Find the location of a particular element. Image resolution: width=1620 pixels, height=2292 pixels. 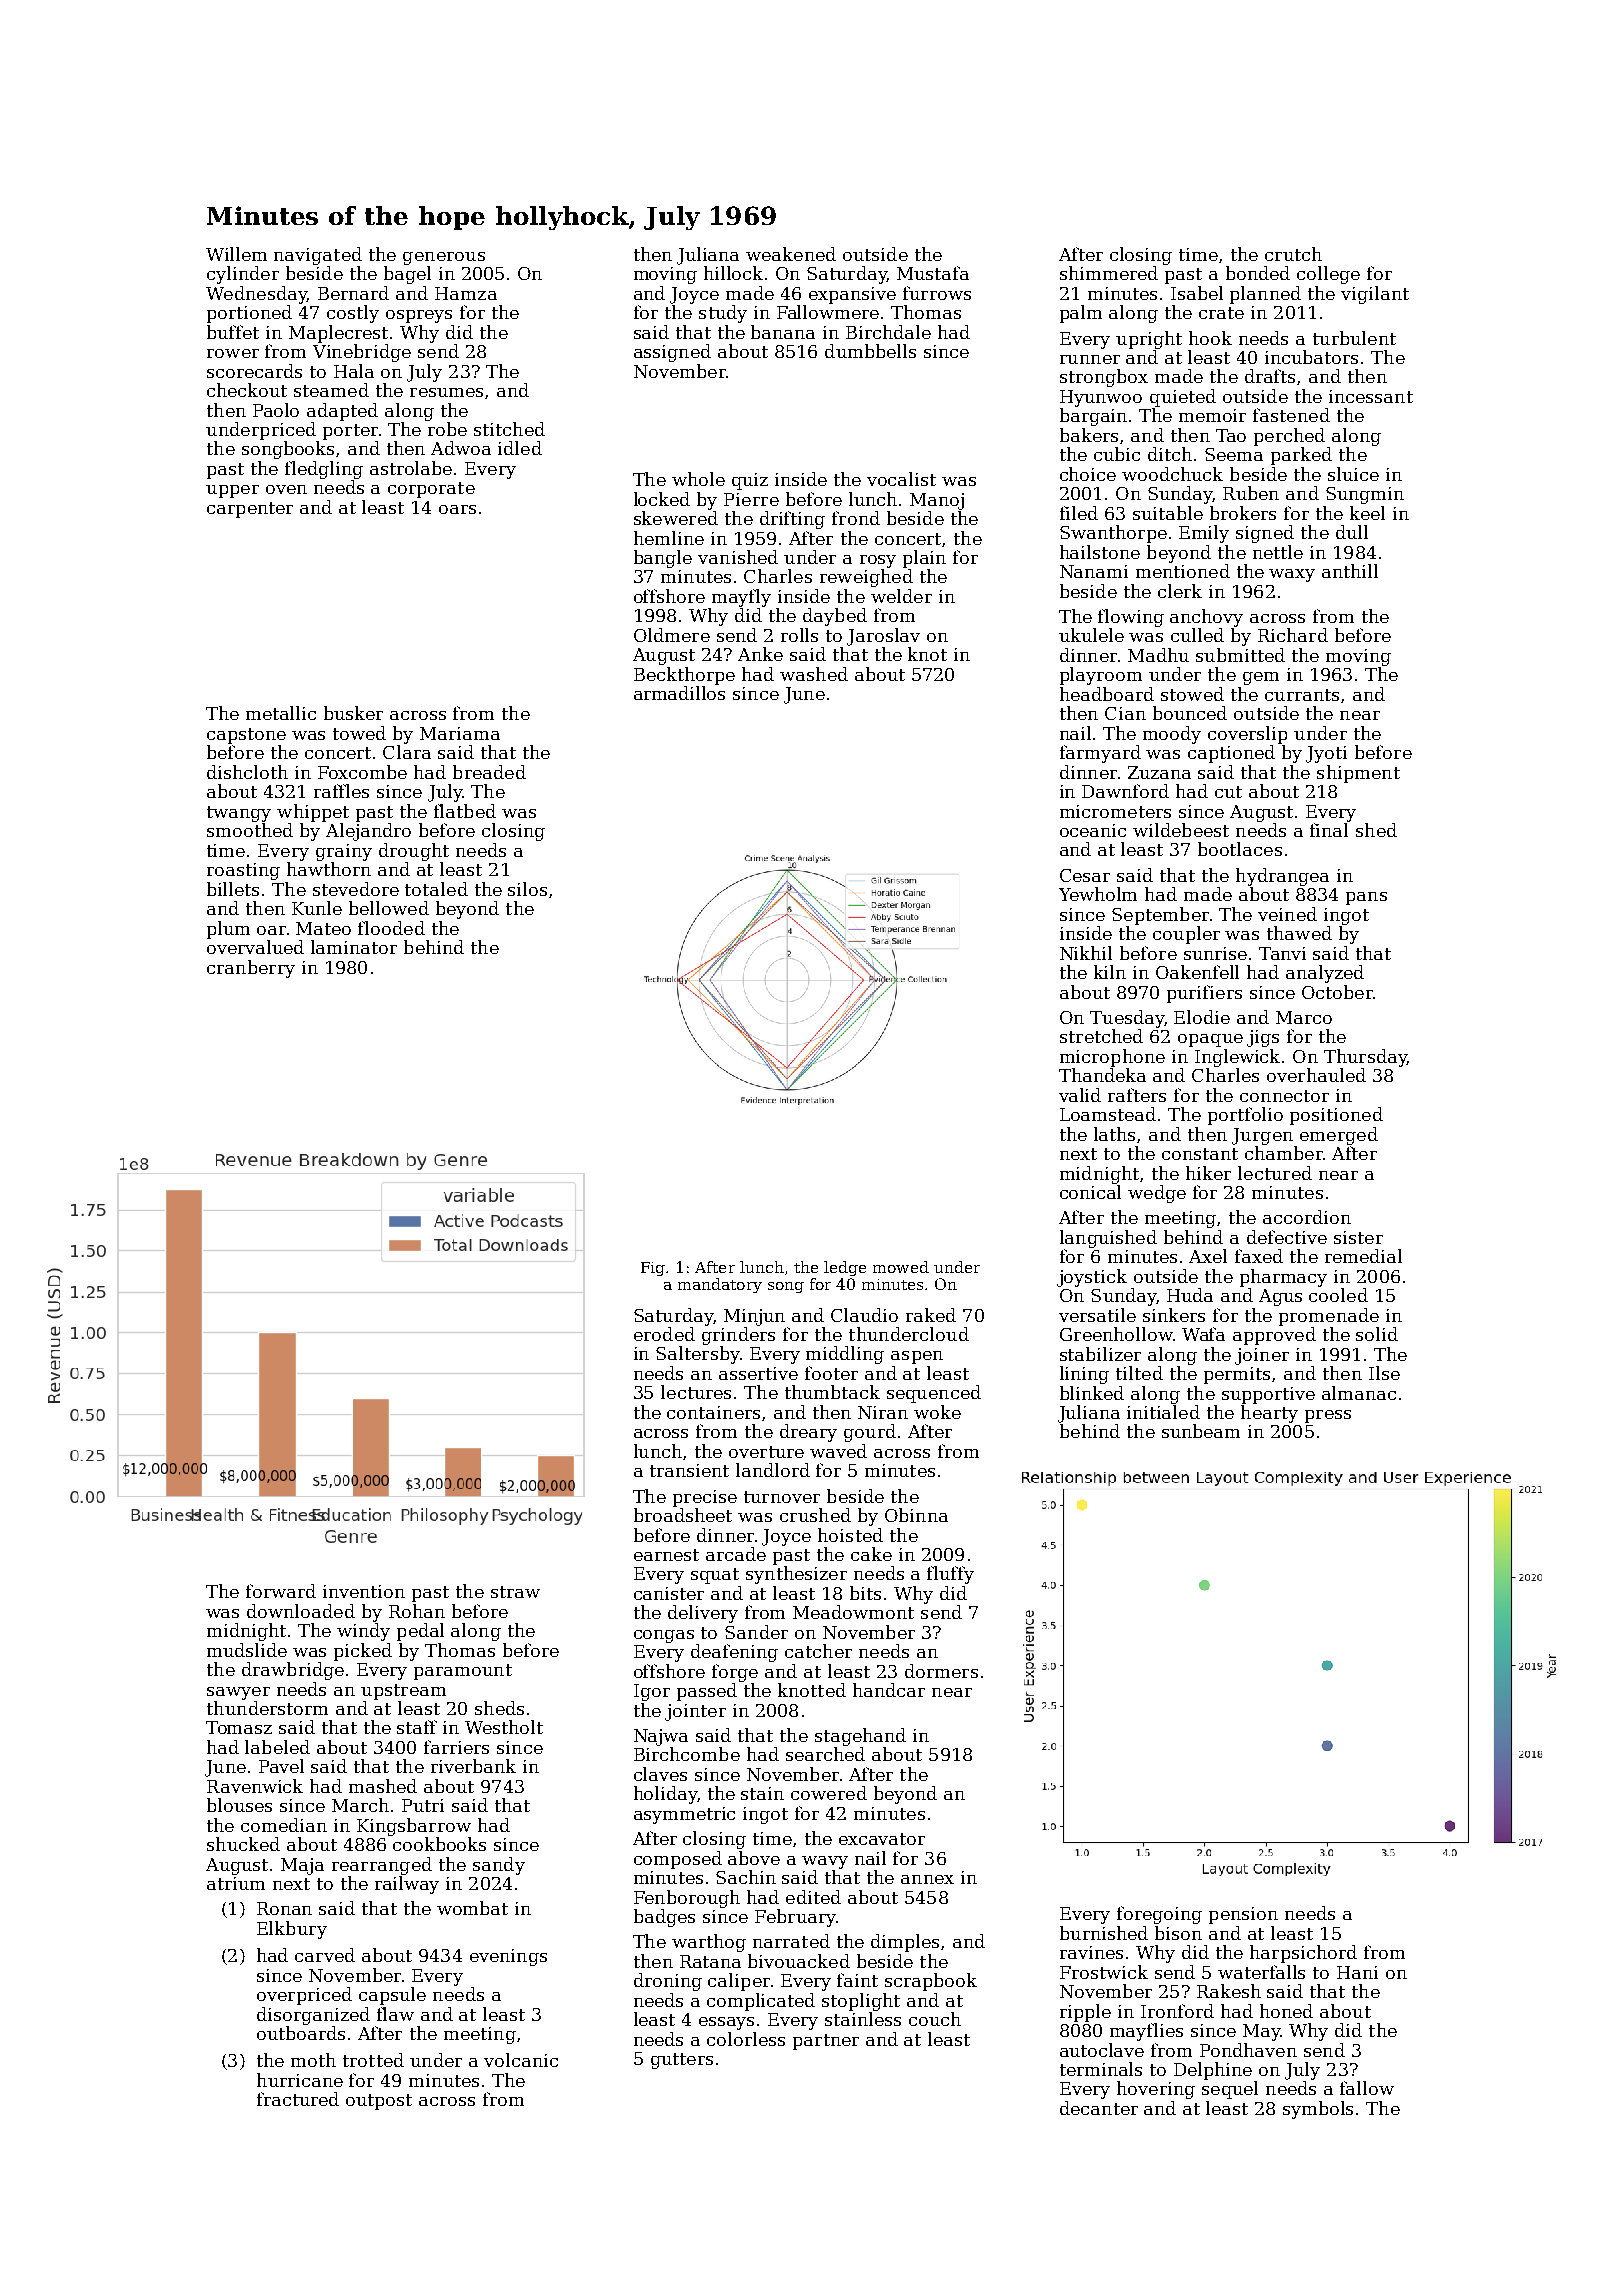

autoclave is located at coordinates (1102, 2050).
